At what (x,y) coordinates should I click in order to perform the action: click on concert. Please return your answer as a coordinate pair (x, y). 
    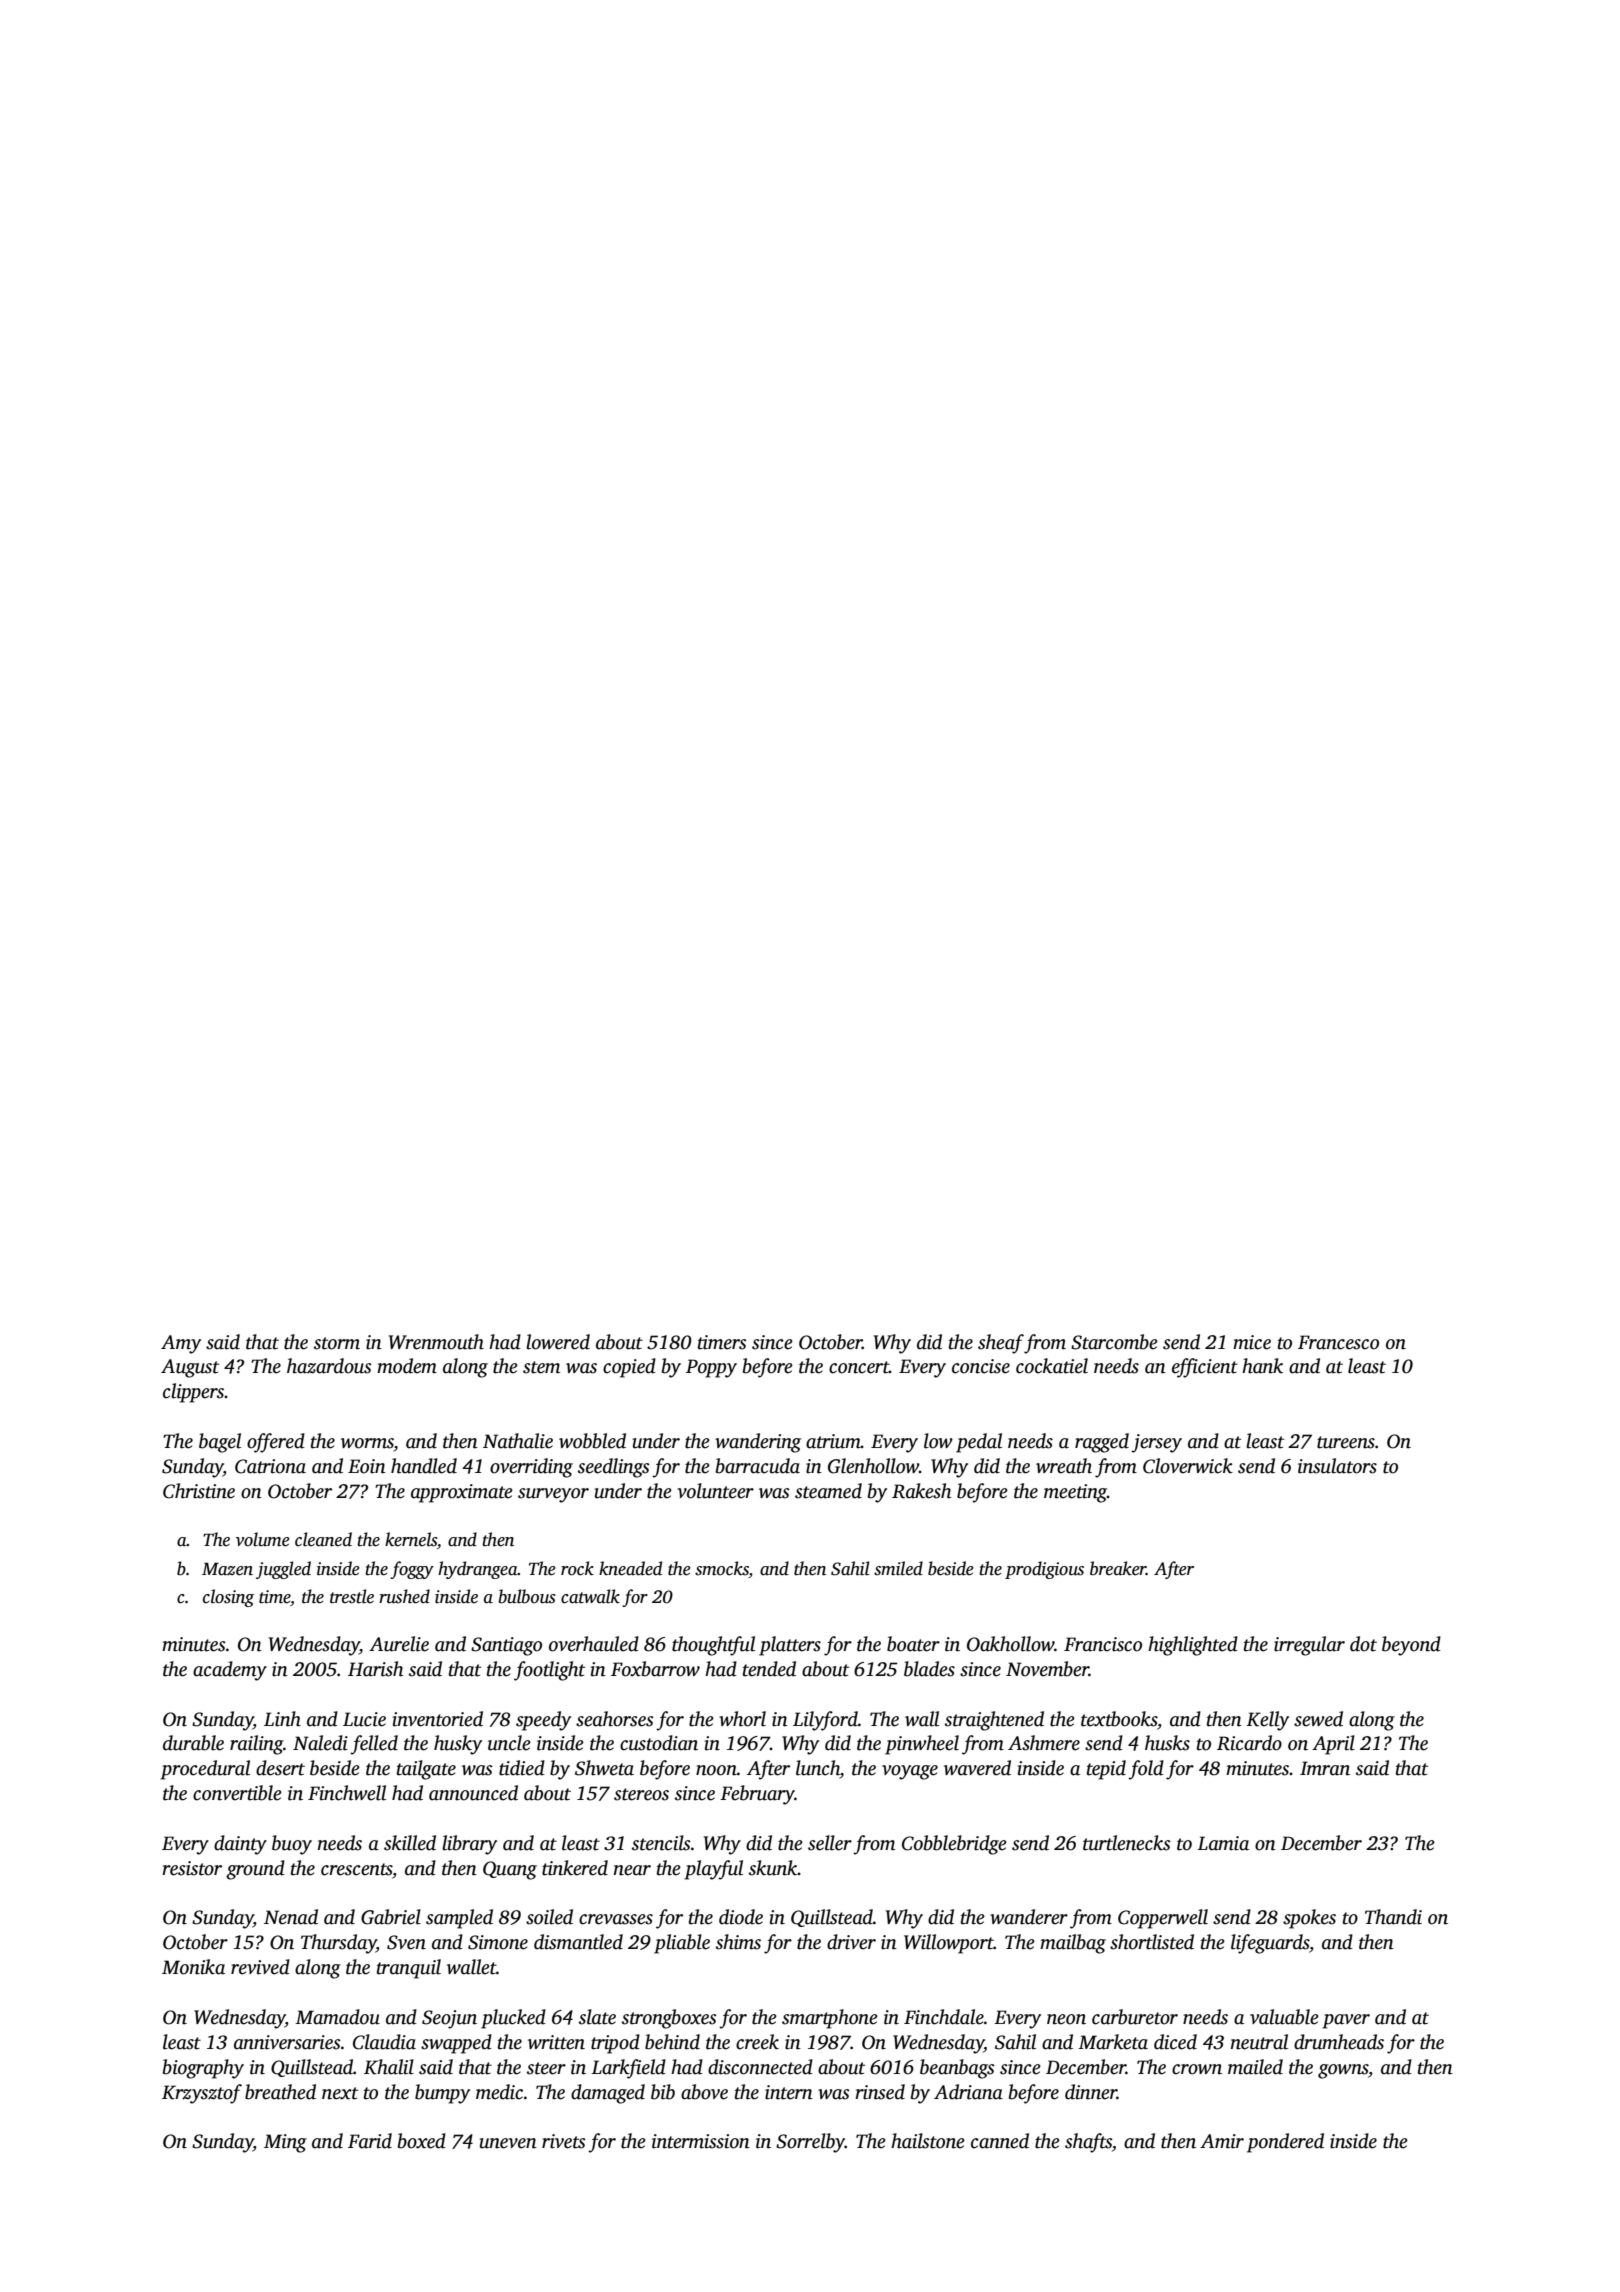
    Looking at the image, I should click on (859, 1367).
